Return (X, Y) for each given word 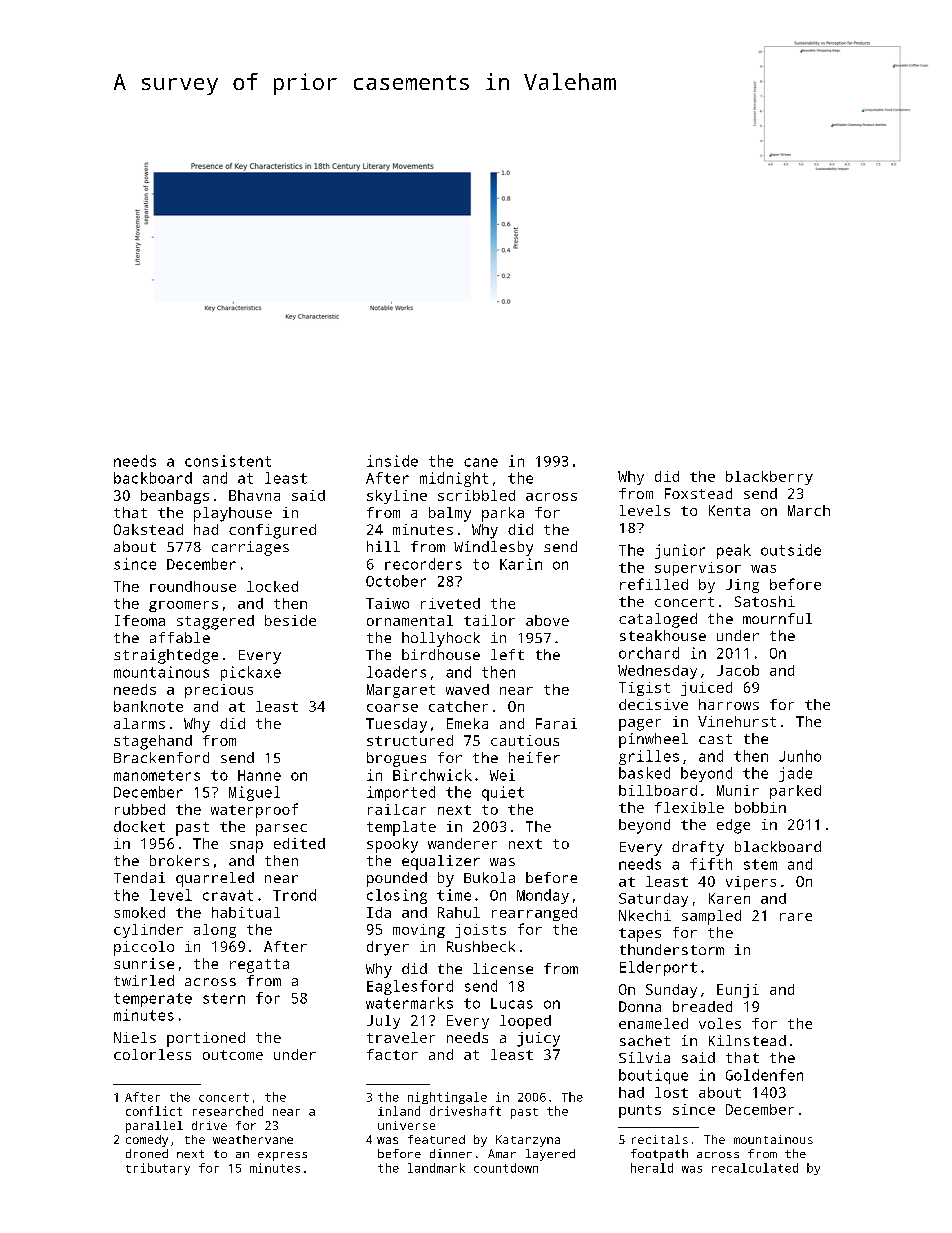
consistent (228, 461)
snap (246, 847)
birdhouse (441, 654)
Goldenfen (764, 1075)
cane (481, 462)
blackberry (769, 478)
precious (219, 691)
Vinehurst (737, 721)
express (282, 1156)
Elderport (658, 968)
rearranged (534, 914)
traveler (401, 1037)
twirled (144, 980)
